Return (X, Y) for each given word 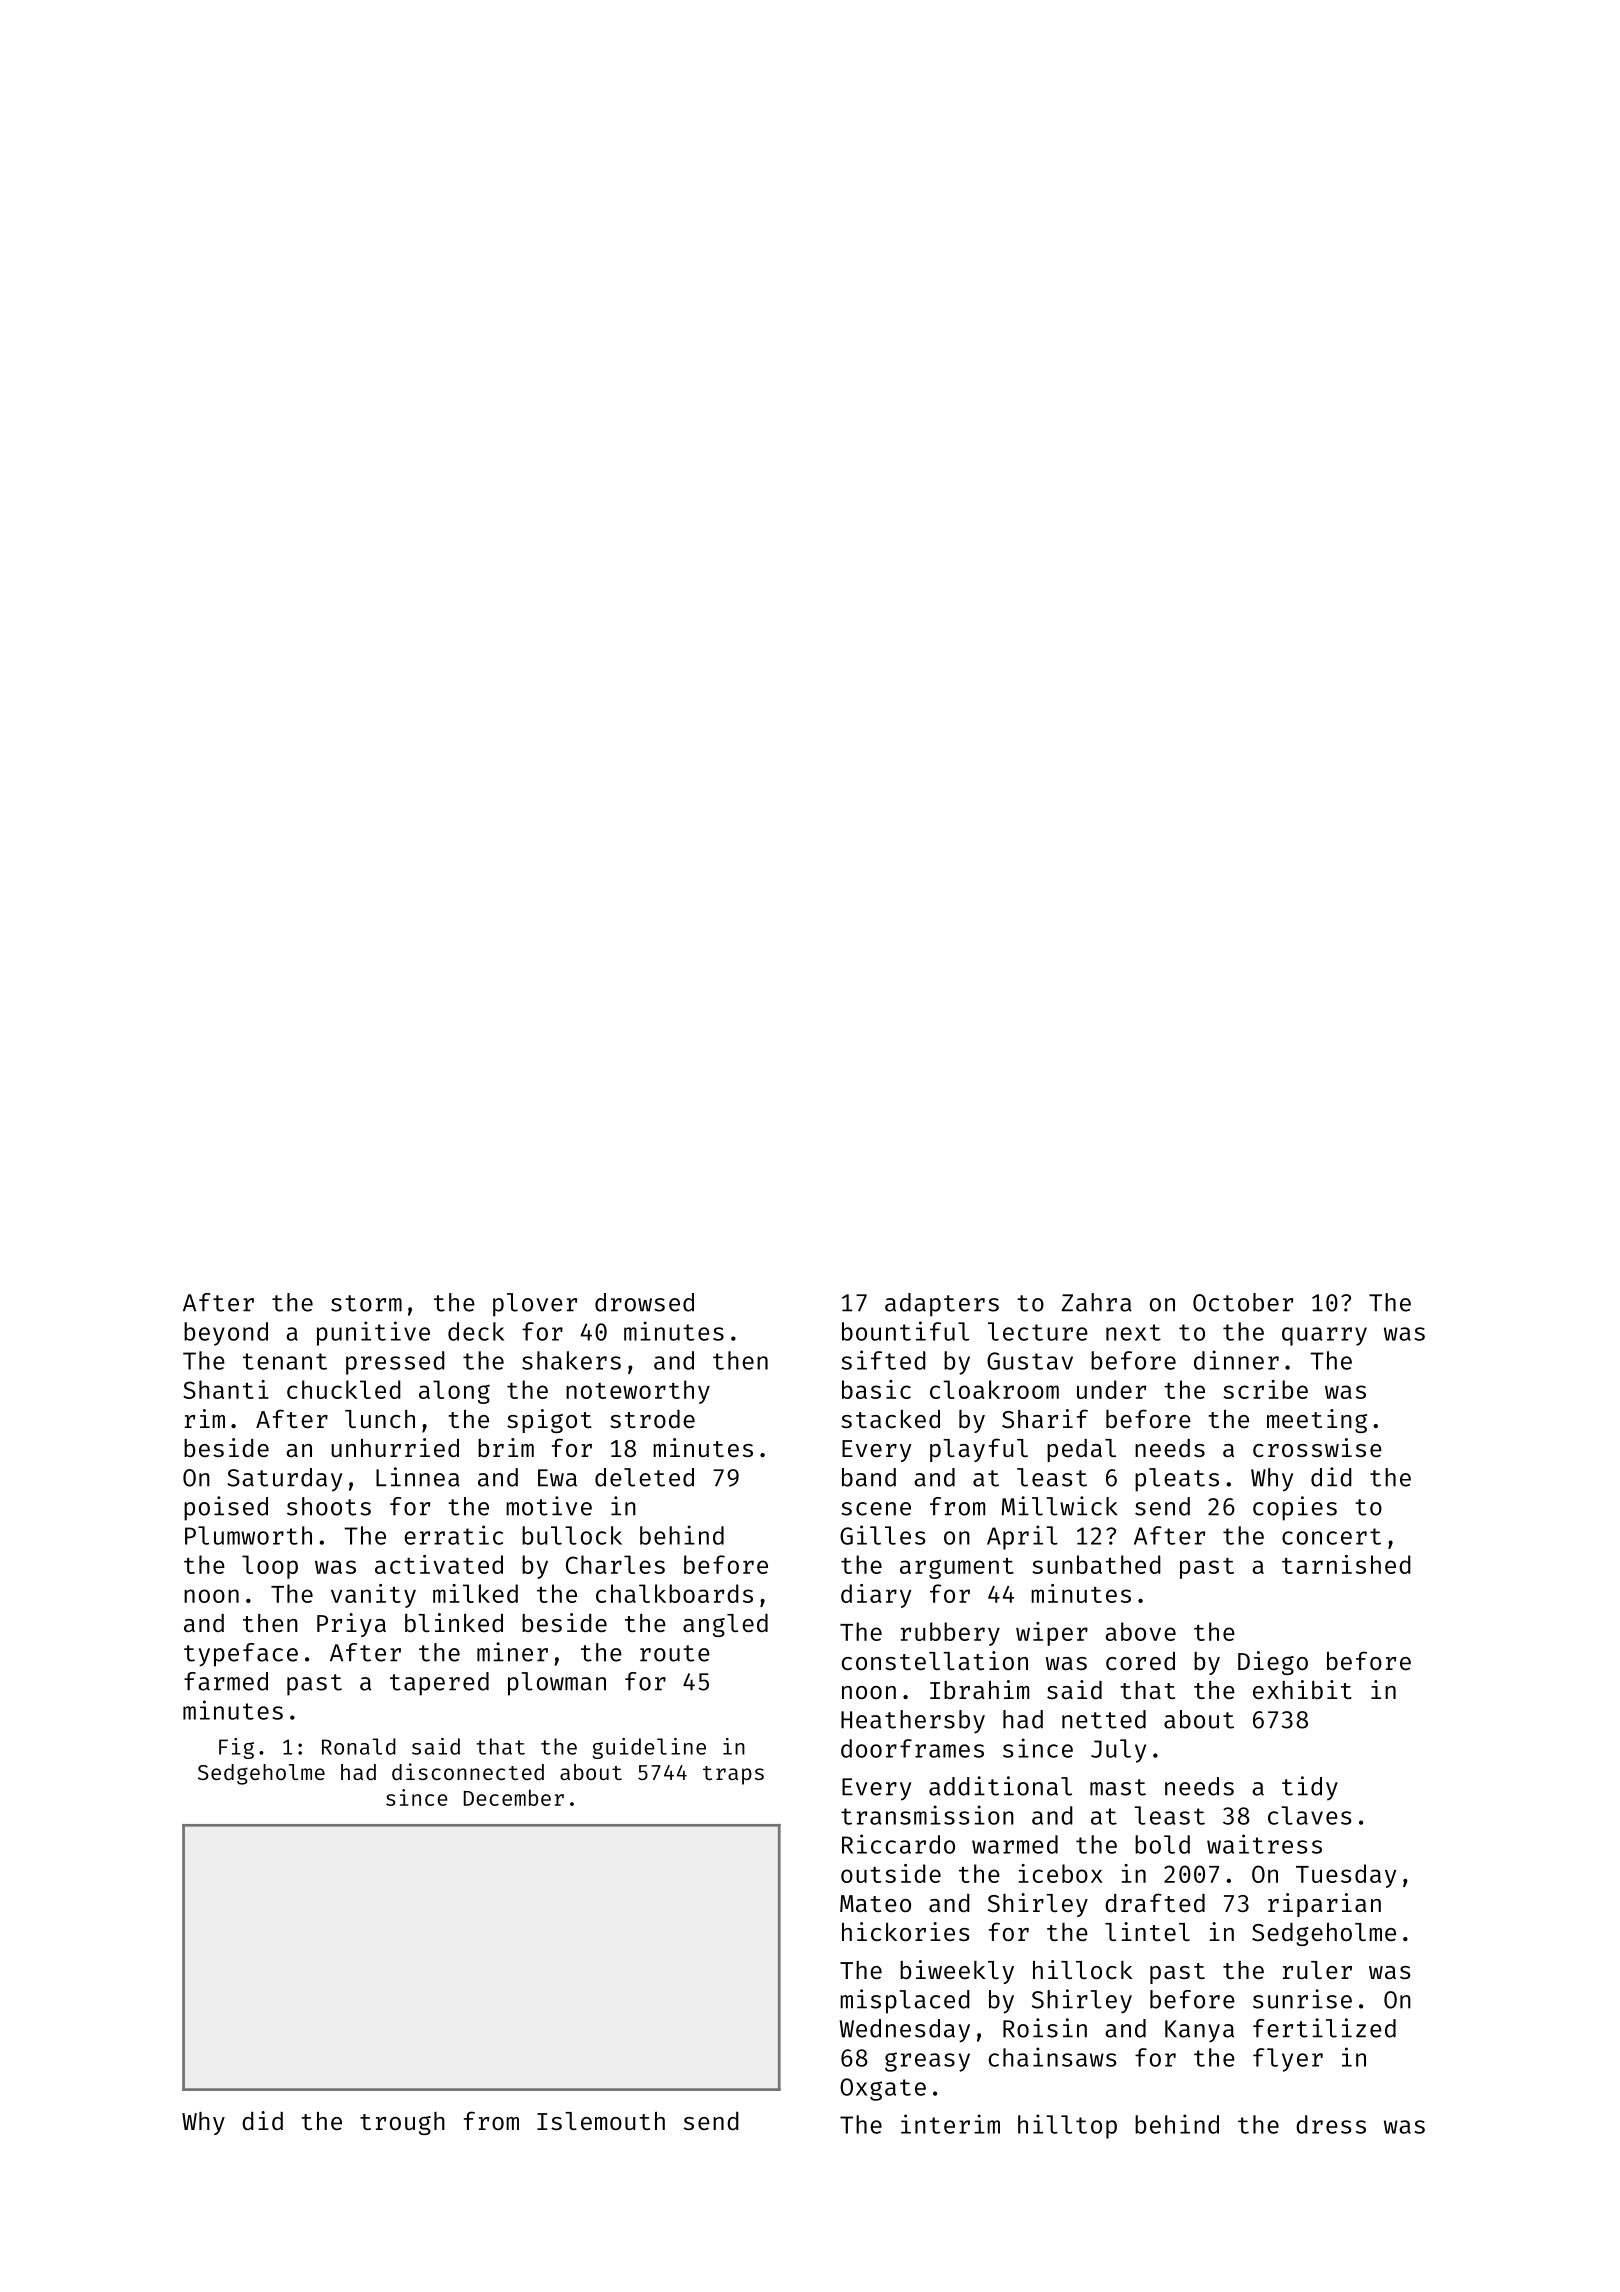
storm (366, 1303)
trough (402, 2123)
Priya (351, 1625)
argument (957, 1568)
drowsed (644, 1302)
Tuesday (1346, 1876)
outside (891, 1873)
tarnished (1346, 1564)
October (1243, 1302)
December (514, 1797)
